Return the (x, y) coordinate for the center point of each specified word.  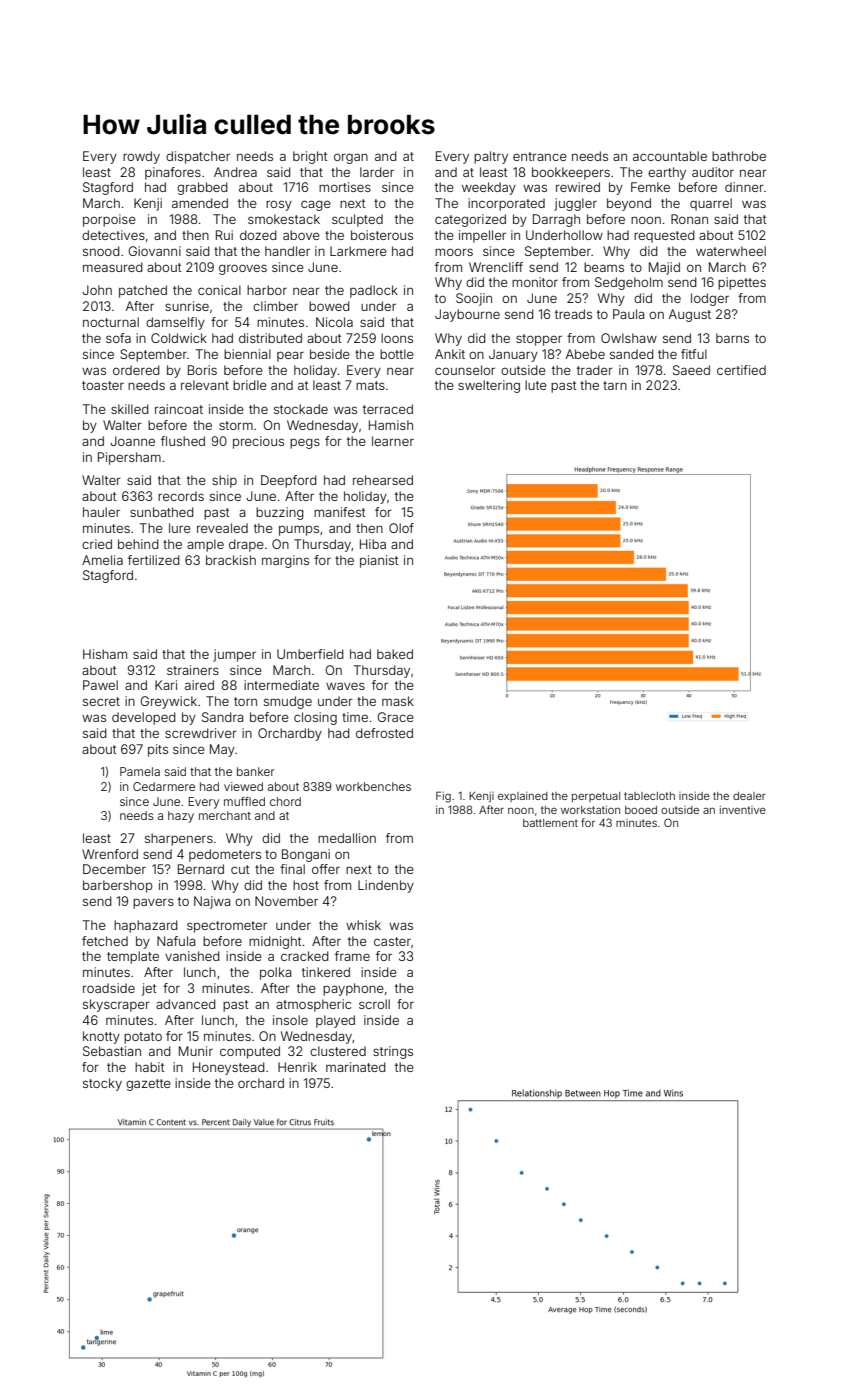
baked (395, 654)
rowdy (141, 157)
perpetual (596, 797)
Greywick (169, 702)
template (133, 957)
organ (351, 158)
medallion (347, 838)
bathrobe (739, 156)
